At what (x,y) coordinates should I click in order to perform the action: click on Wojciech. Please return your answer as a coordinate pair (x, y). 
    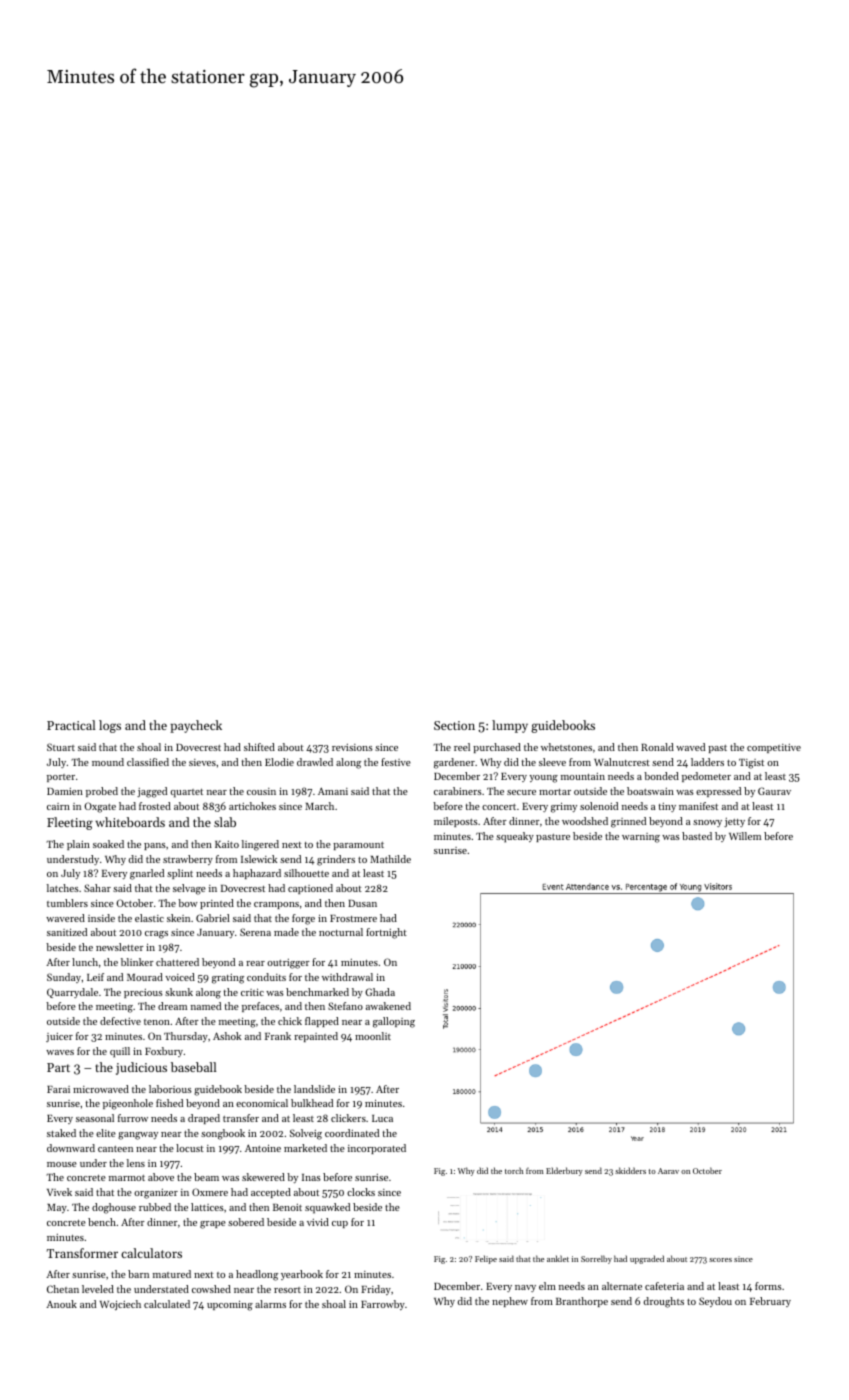
    Looking at the image, I should click on (120, 1305).
